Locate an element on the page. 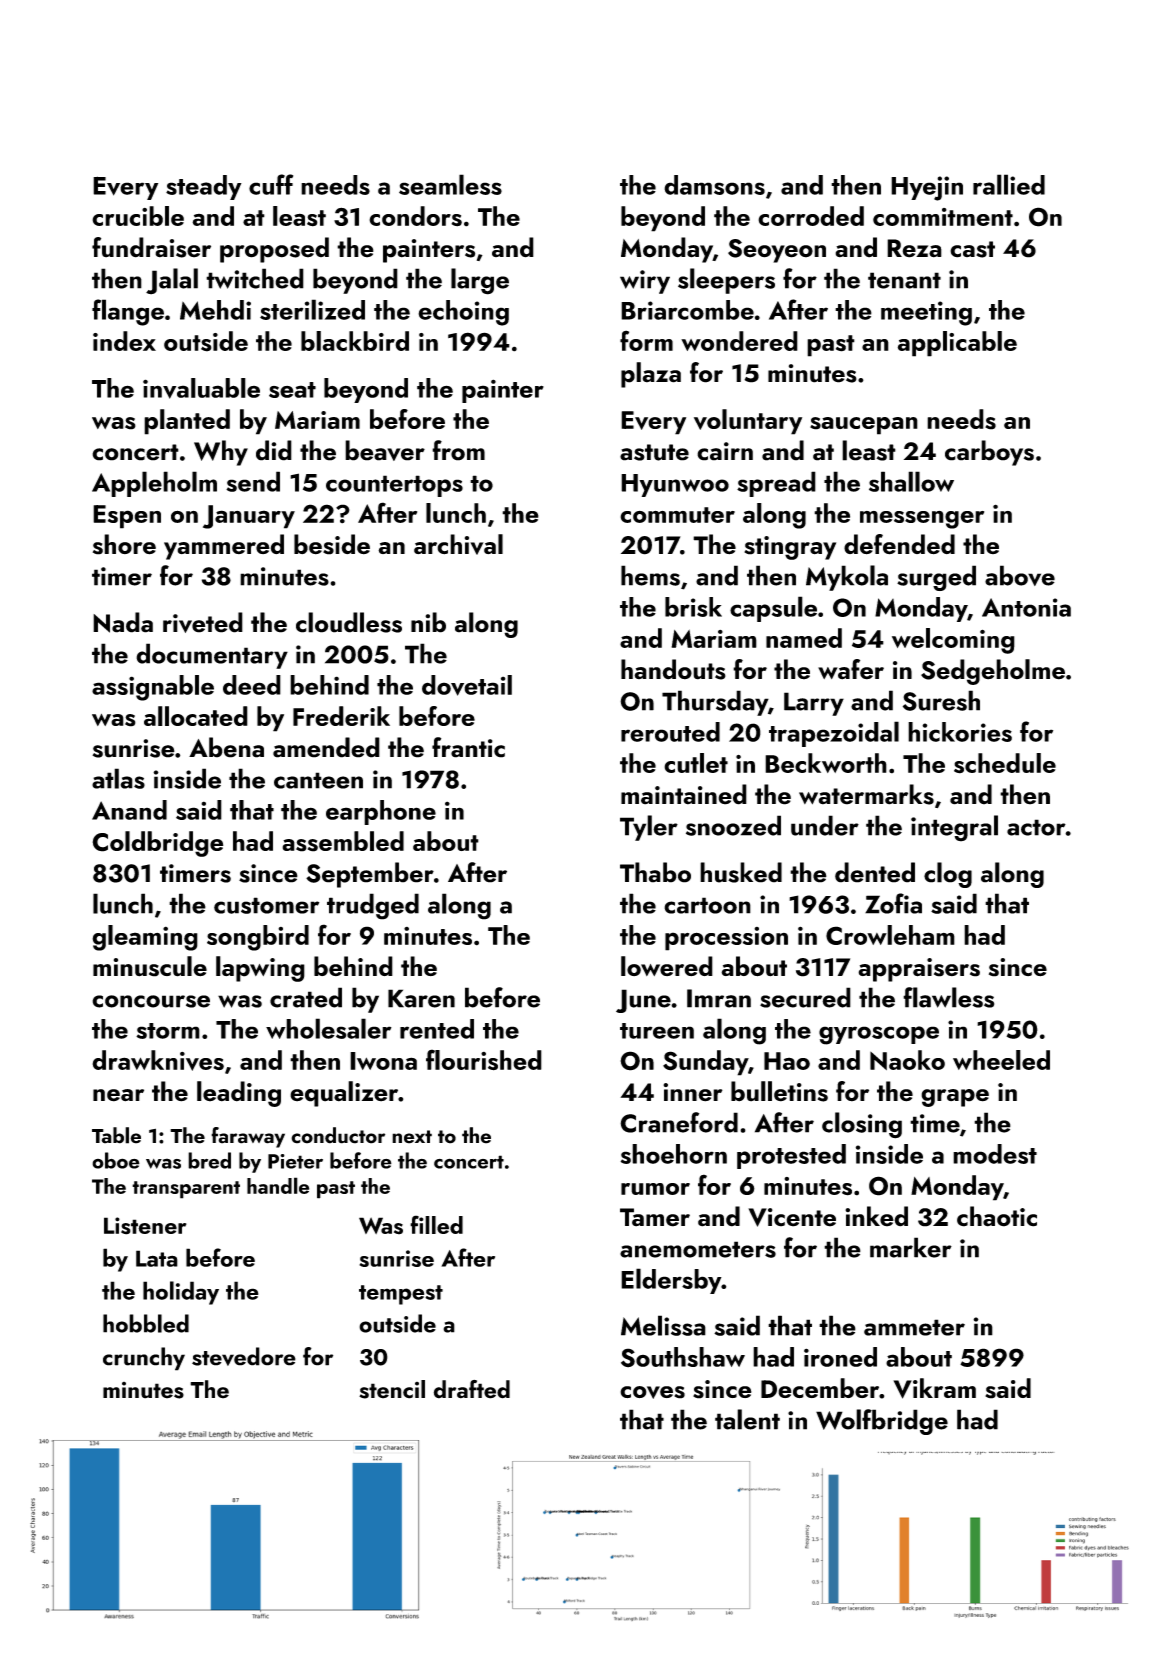 Image resolution: width=1165 pixels, height=1654 pixels. brisk is located at coordinates (693, 607).
